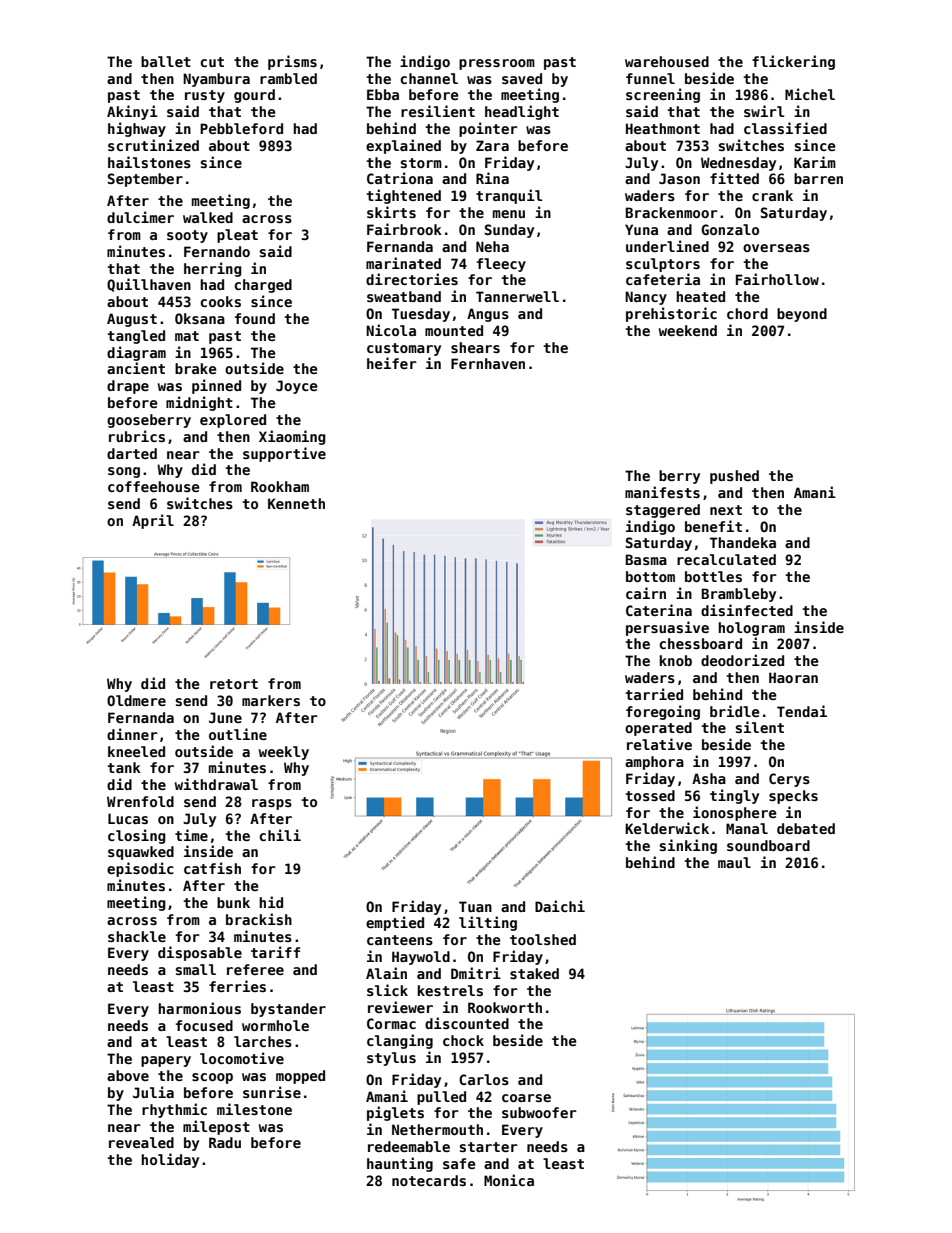  Describe the element at coordinates (667, 61) in the image. I see `warehoused` at that location.
